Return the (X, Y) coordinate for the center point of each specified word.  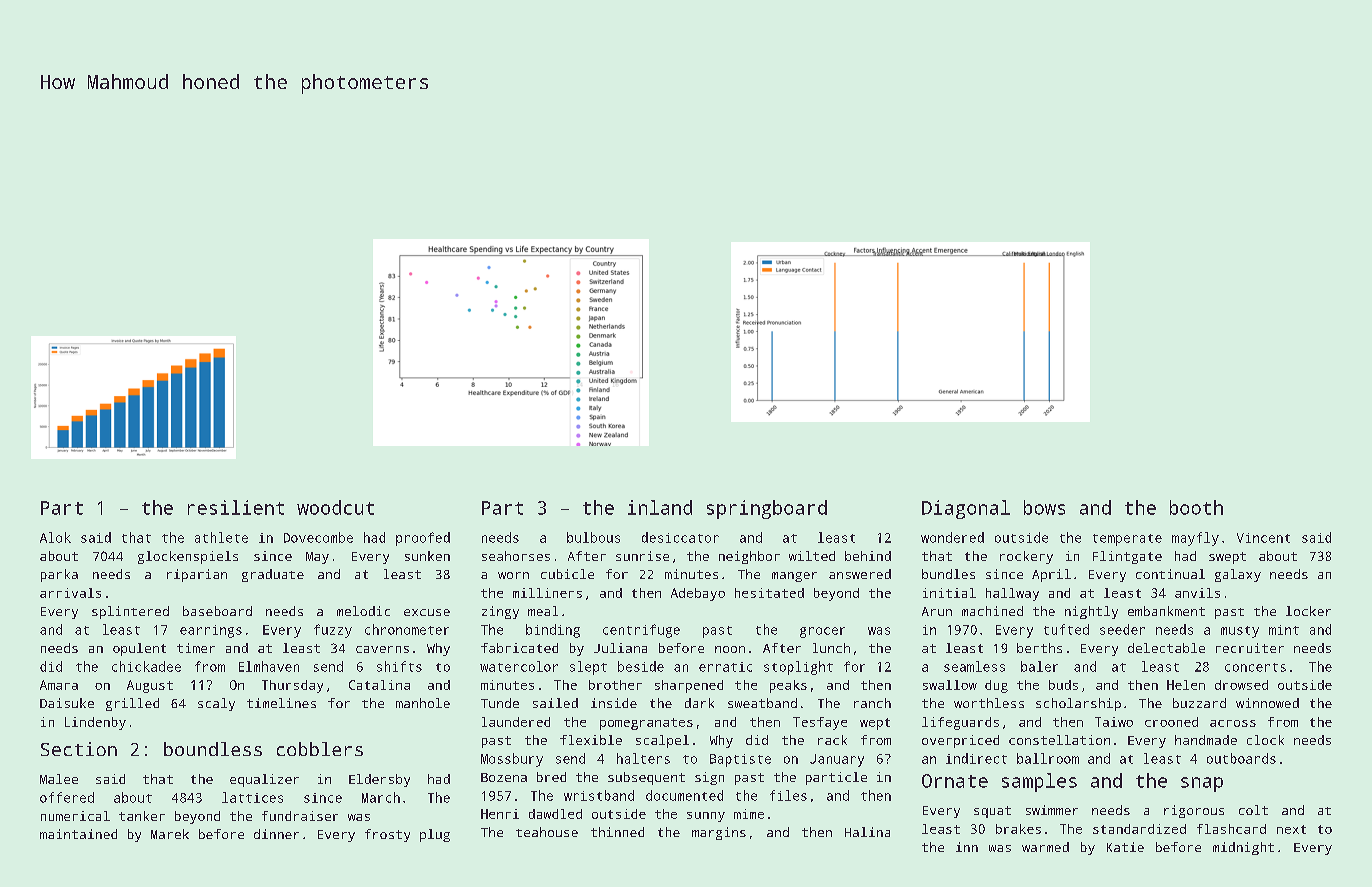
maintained (78, 834)
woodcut (335, 507)
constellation (1059, 740)
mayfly (1195, 539)
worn (513, 575)
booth (1196, 507)
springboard (767, 509)
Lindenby (95, 723)
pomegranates (646, 724)
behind (868, 556)
